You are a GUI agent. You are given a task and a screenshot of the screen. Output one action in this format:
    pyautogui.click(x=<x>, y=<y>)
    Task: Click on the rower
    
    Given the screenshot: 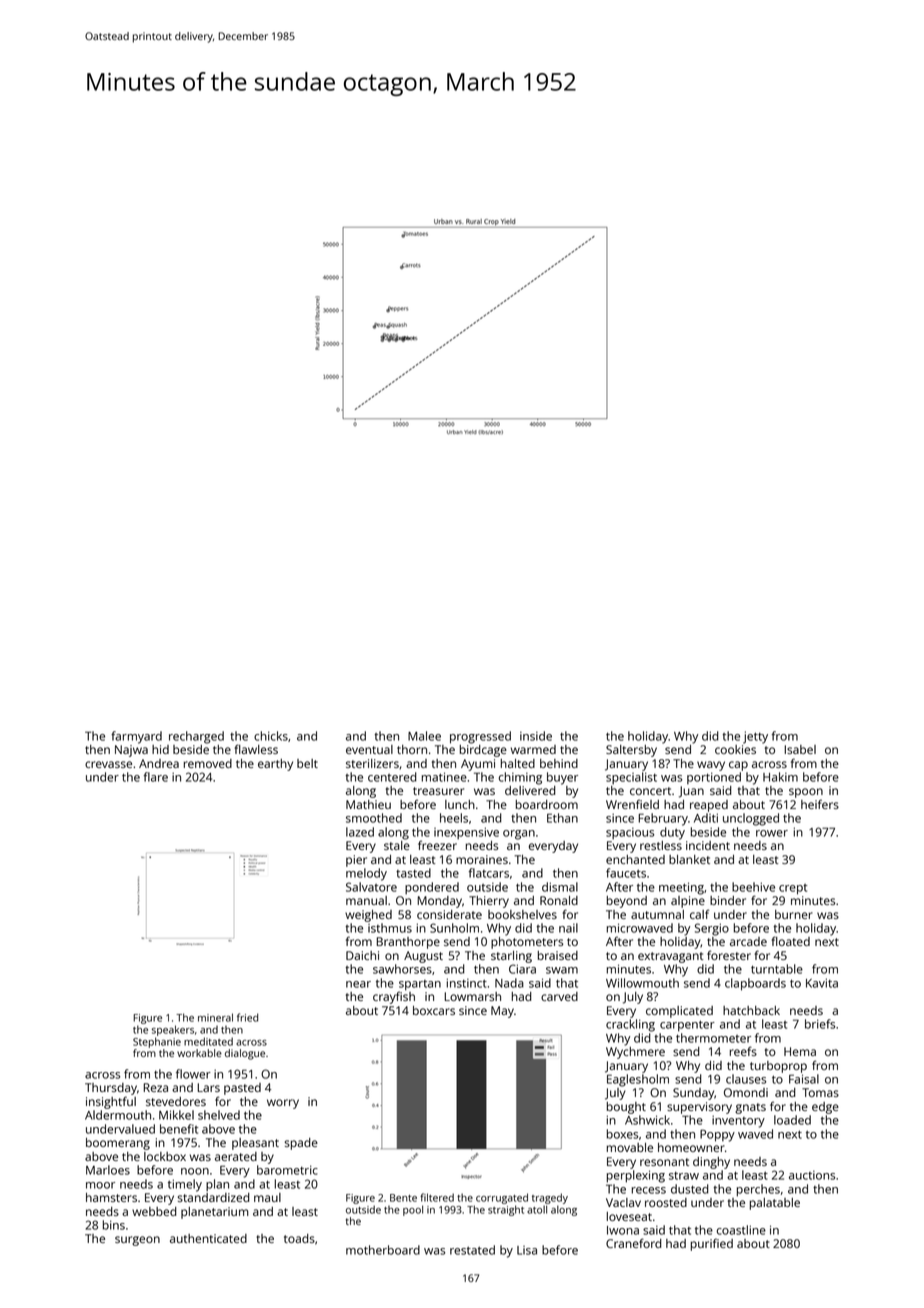 What is the action you would take?
    pyautogui.click(x=772, y=833)
